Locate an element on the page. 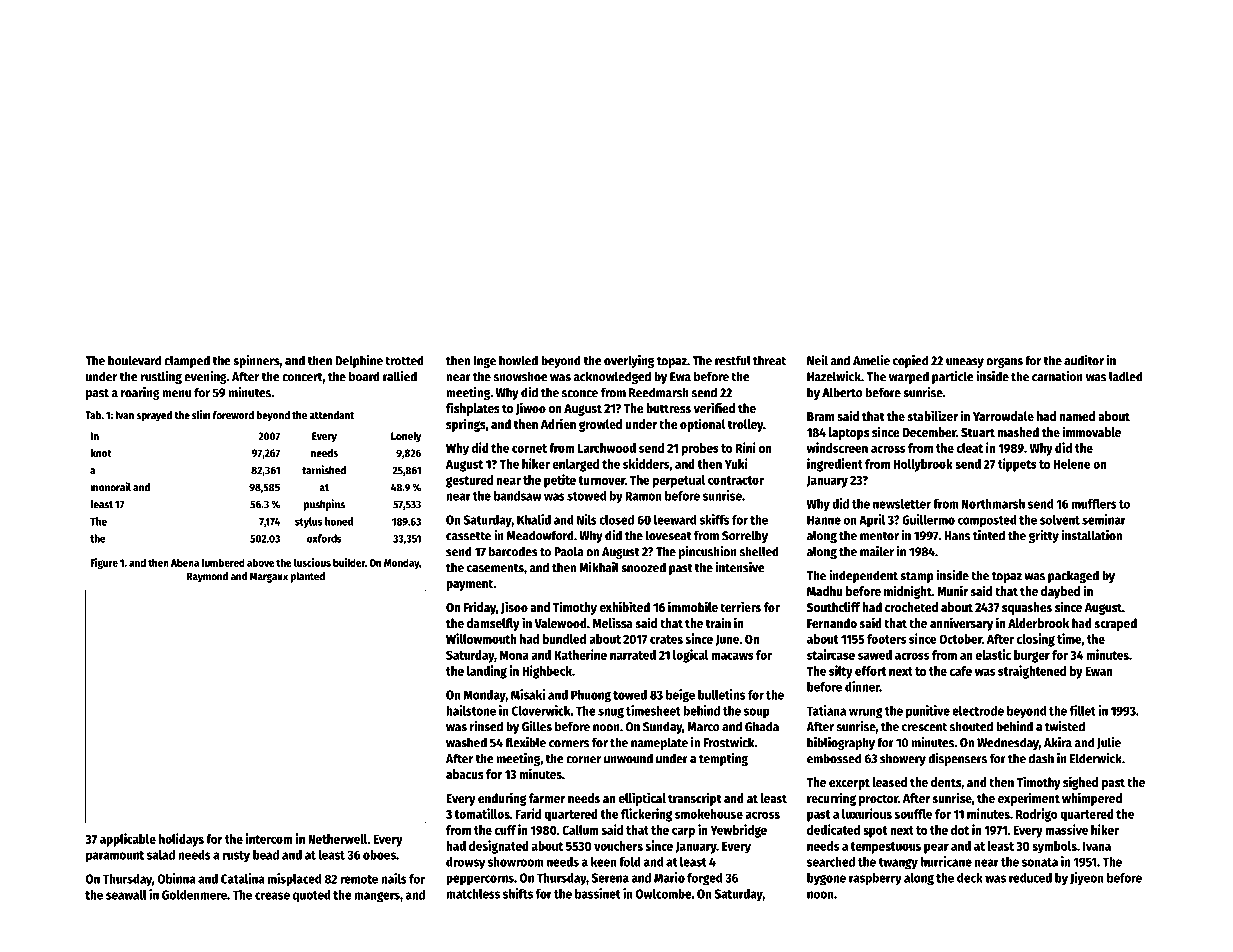 This document has width=1233, height=952. Ewan is located at coordinates (1099, 671).
